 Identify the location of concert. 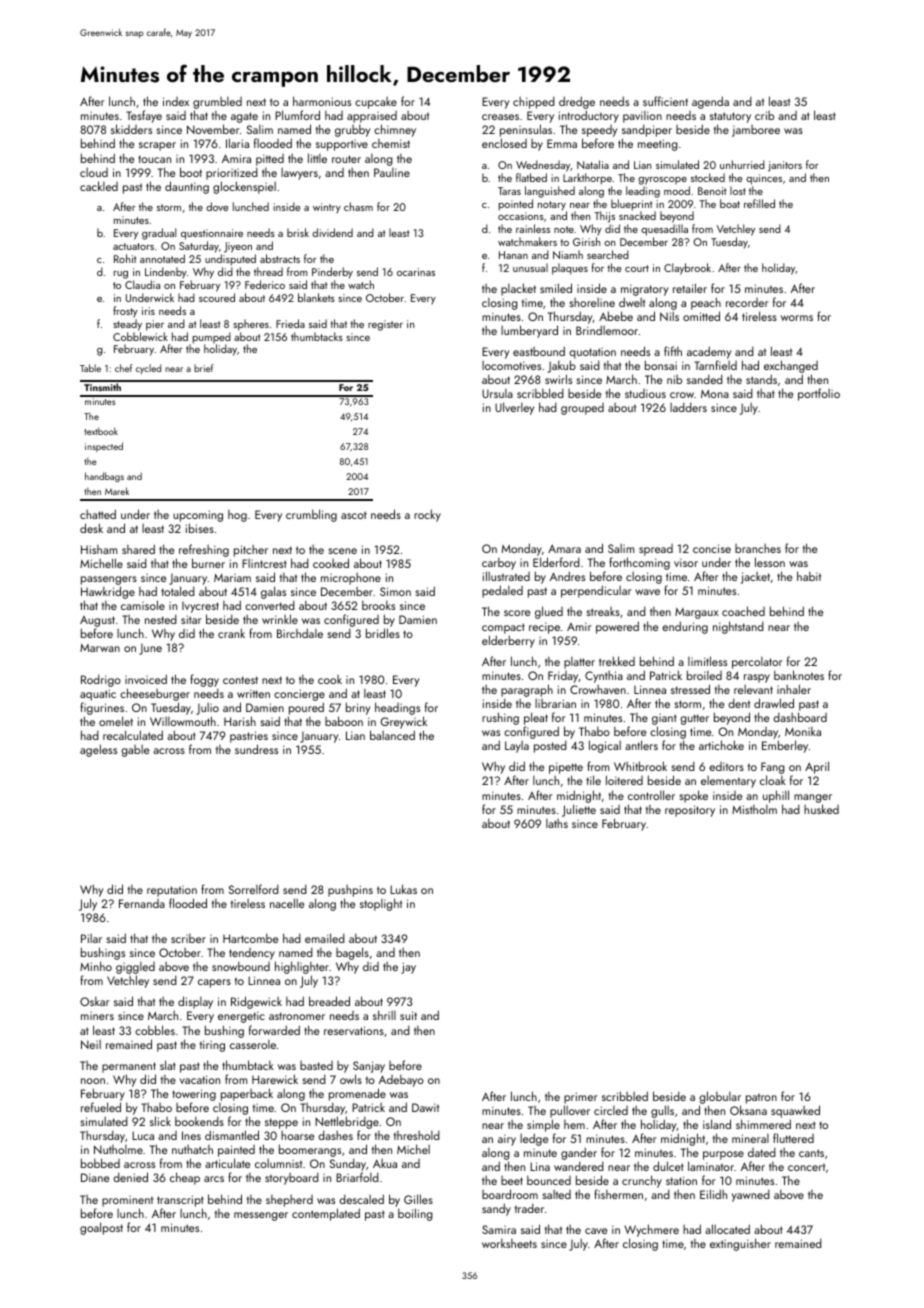
(806, 1167).
